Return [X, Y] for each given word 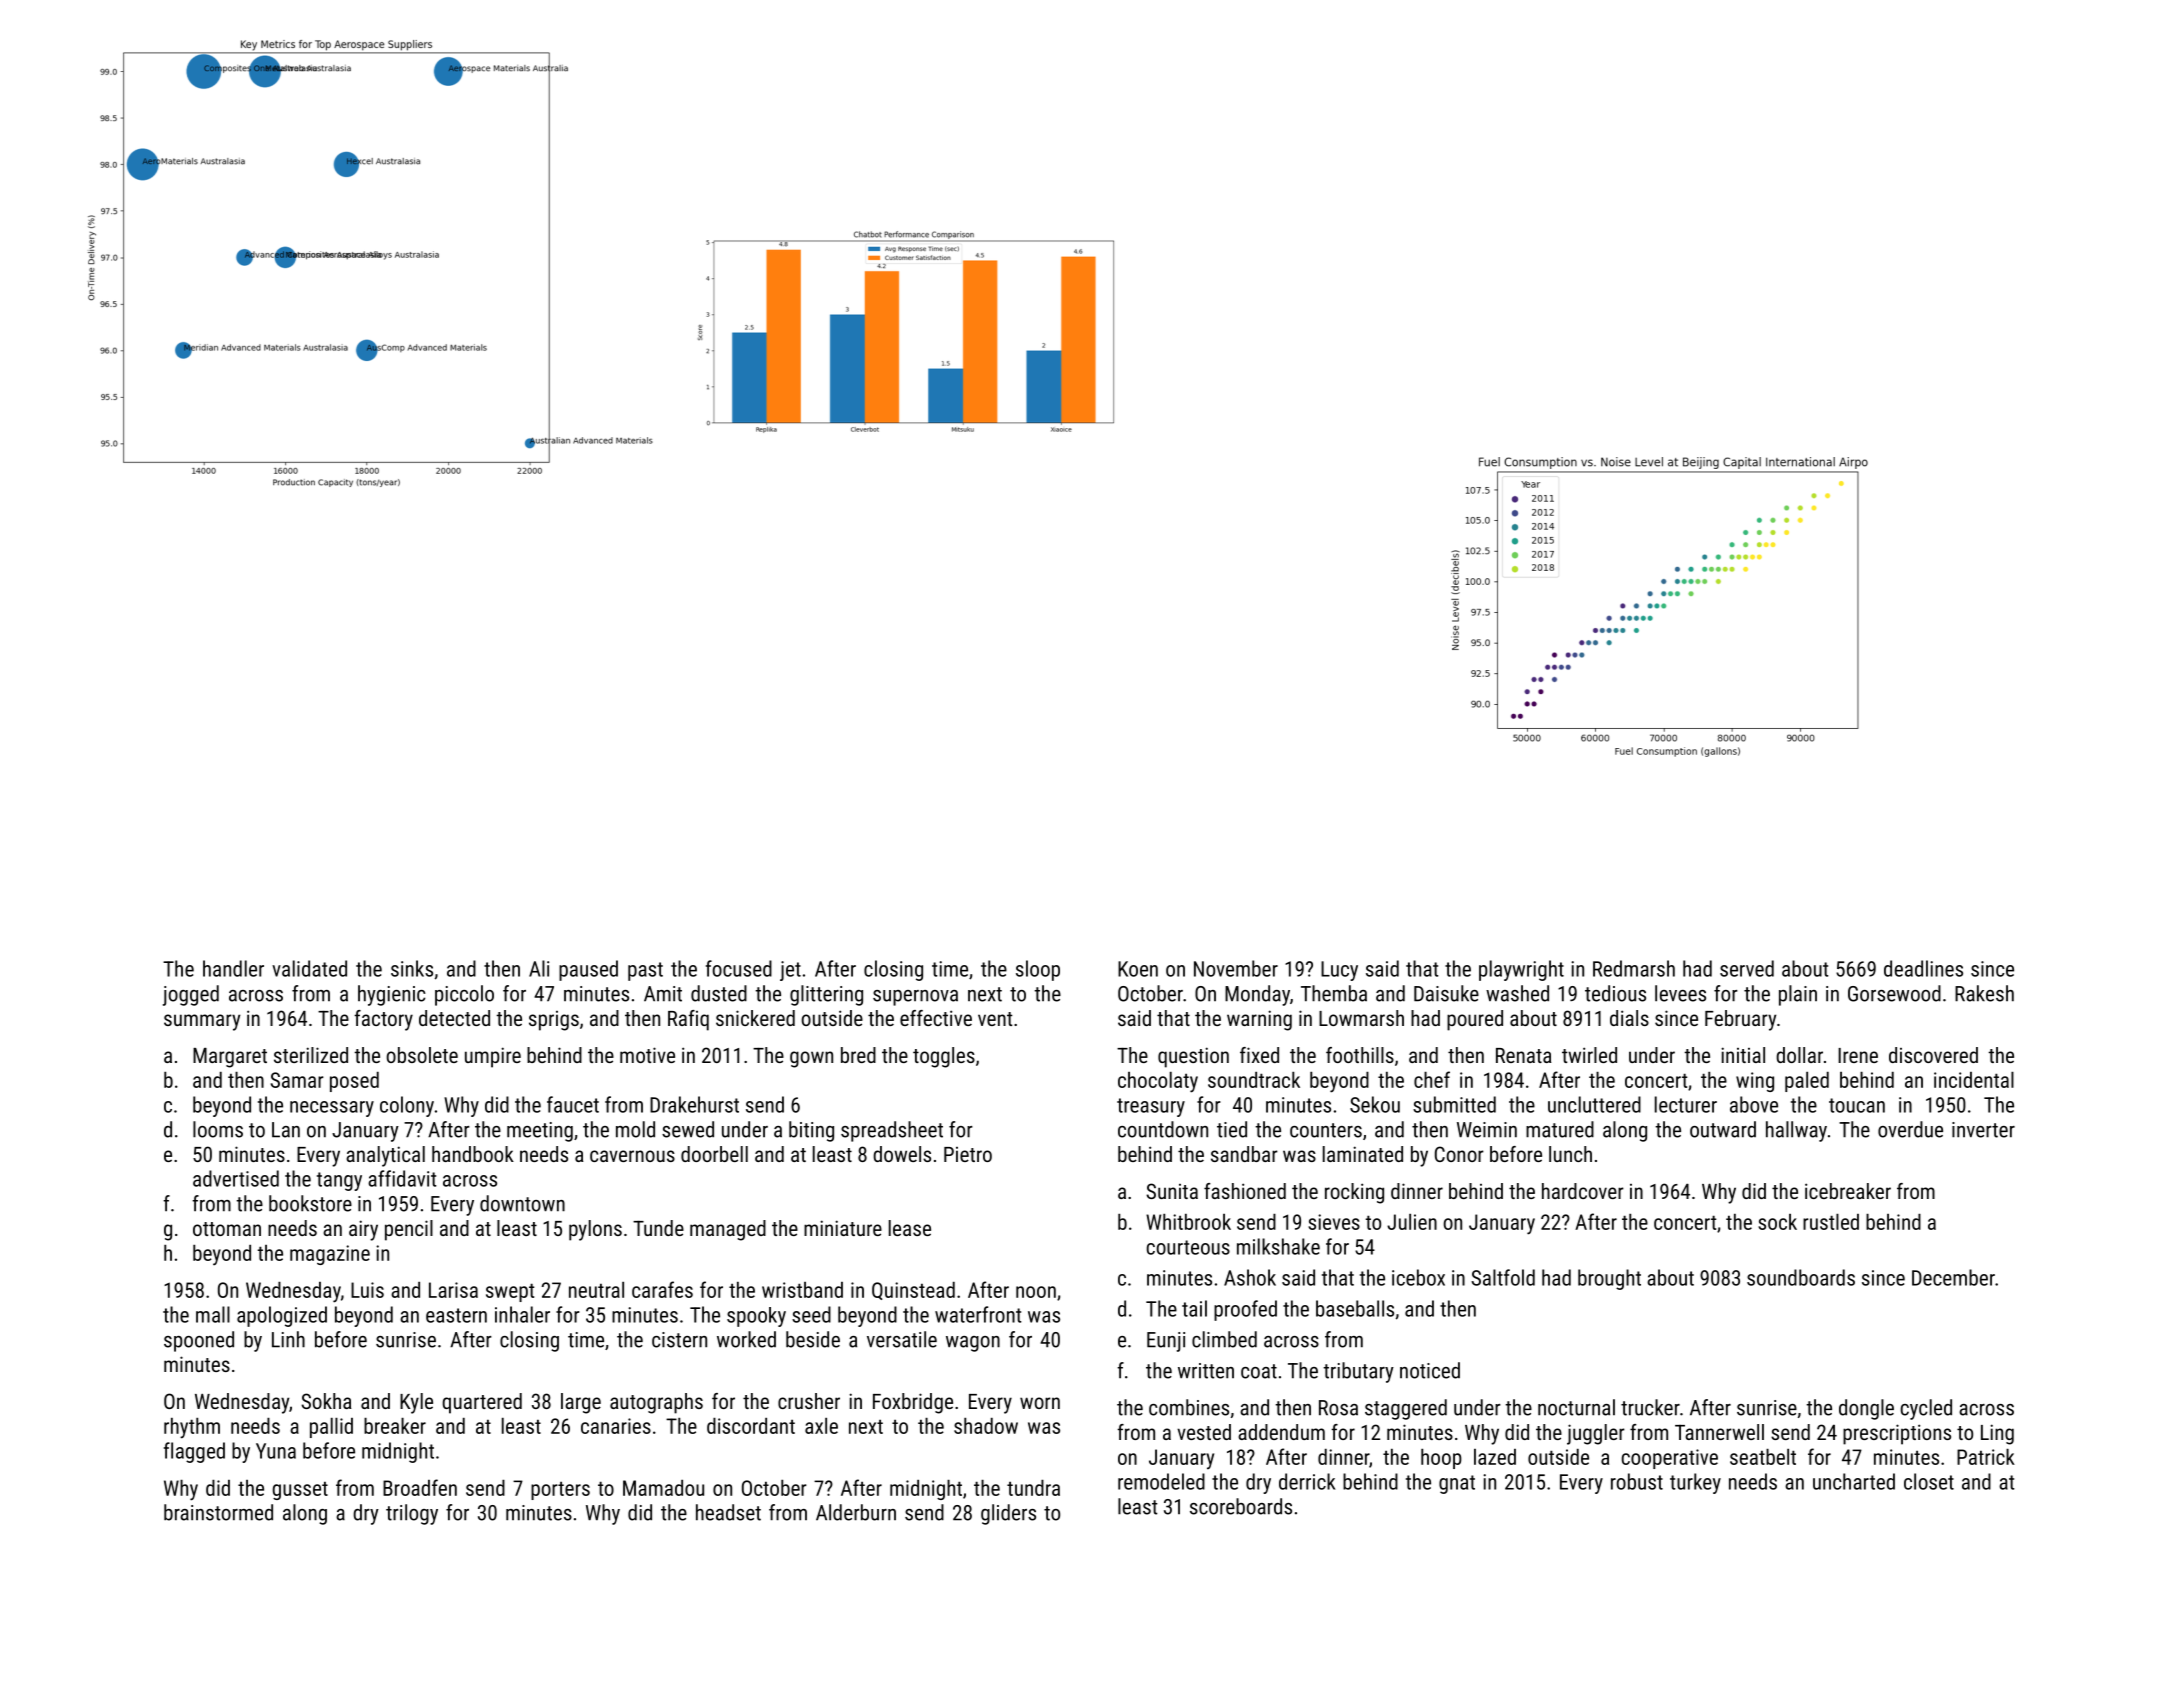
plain [1798, 995]
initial [1743, 1055]
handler [233, 968]
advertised [236, 1178]
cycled [1926, 1409]
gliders [1008, 1514]
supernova [915, 998]
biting [811, 1131]
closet [1929, 1481]
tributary [1358, 1372]
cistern [679, 1340]
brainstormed [218, 1512]
